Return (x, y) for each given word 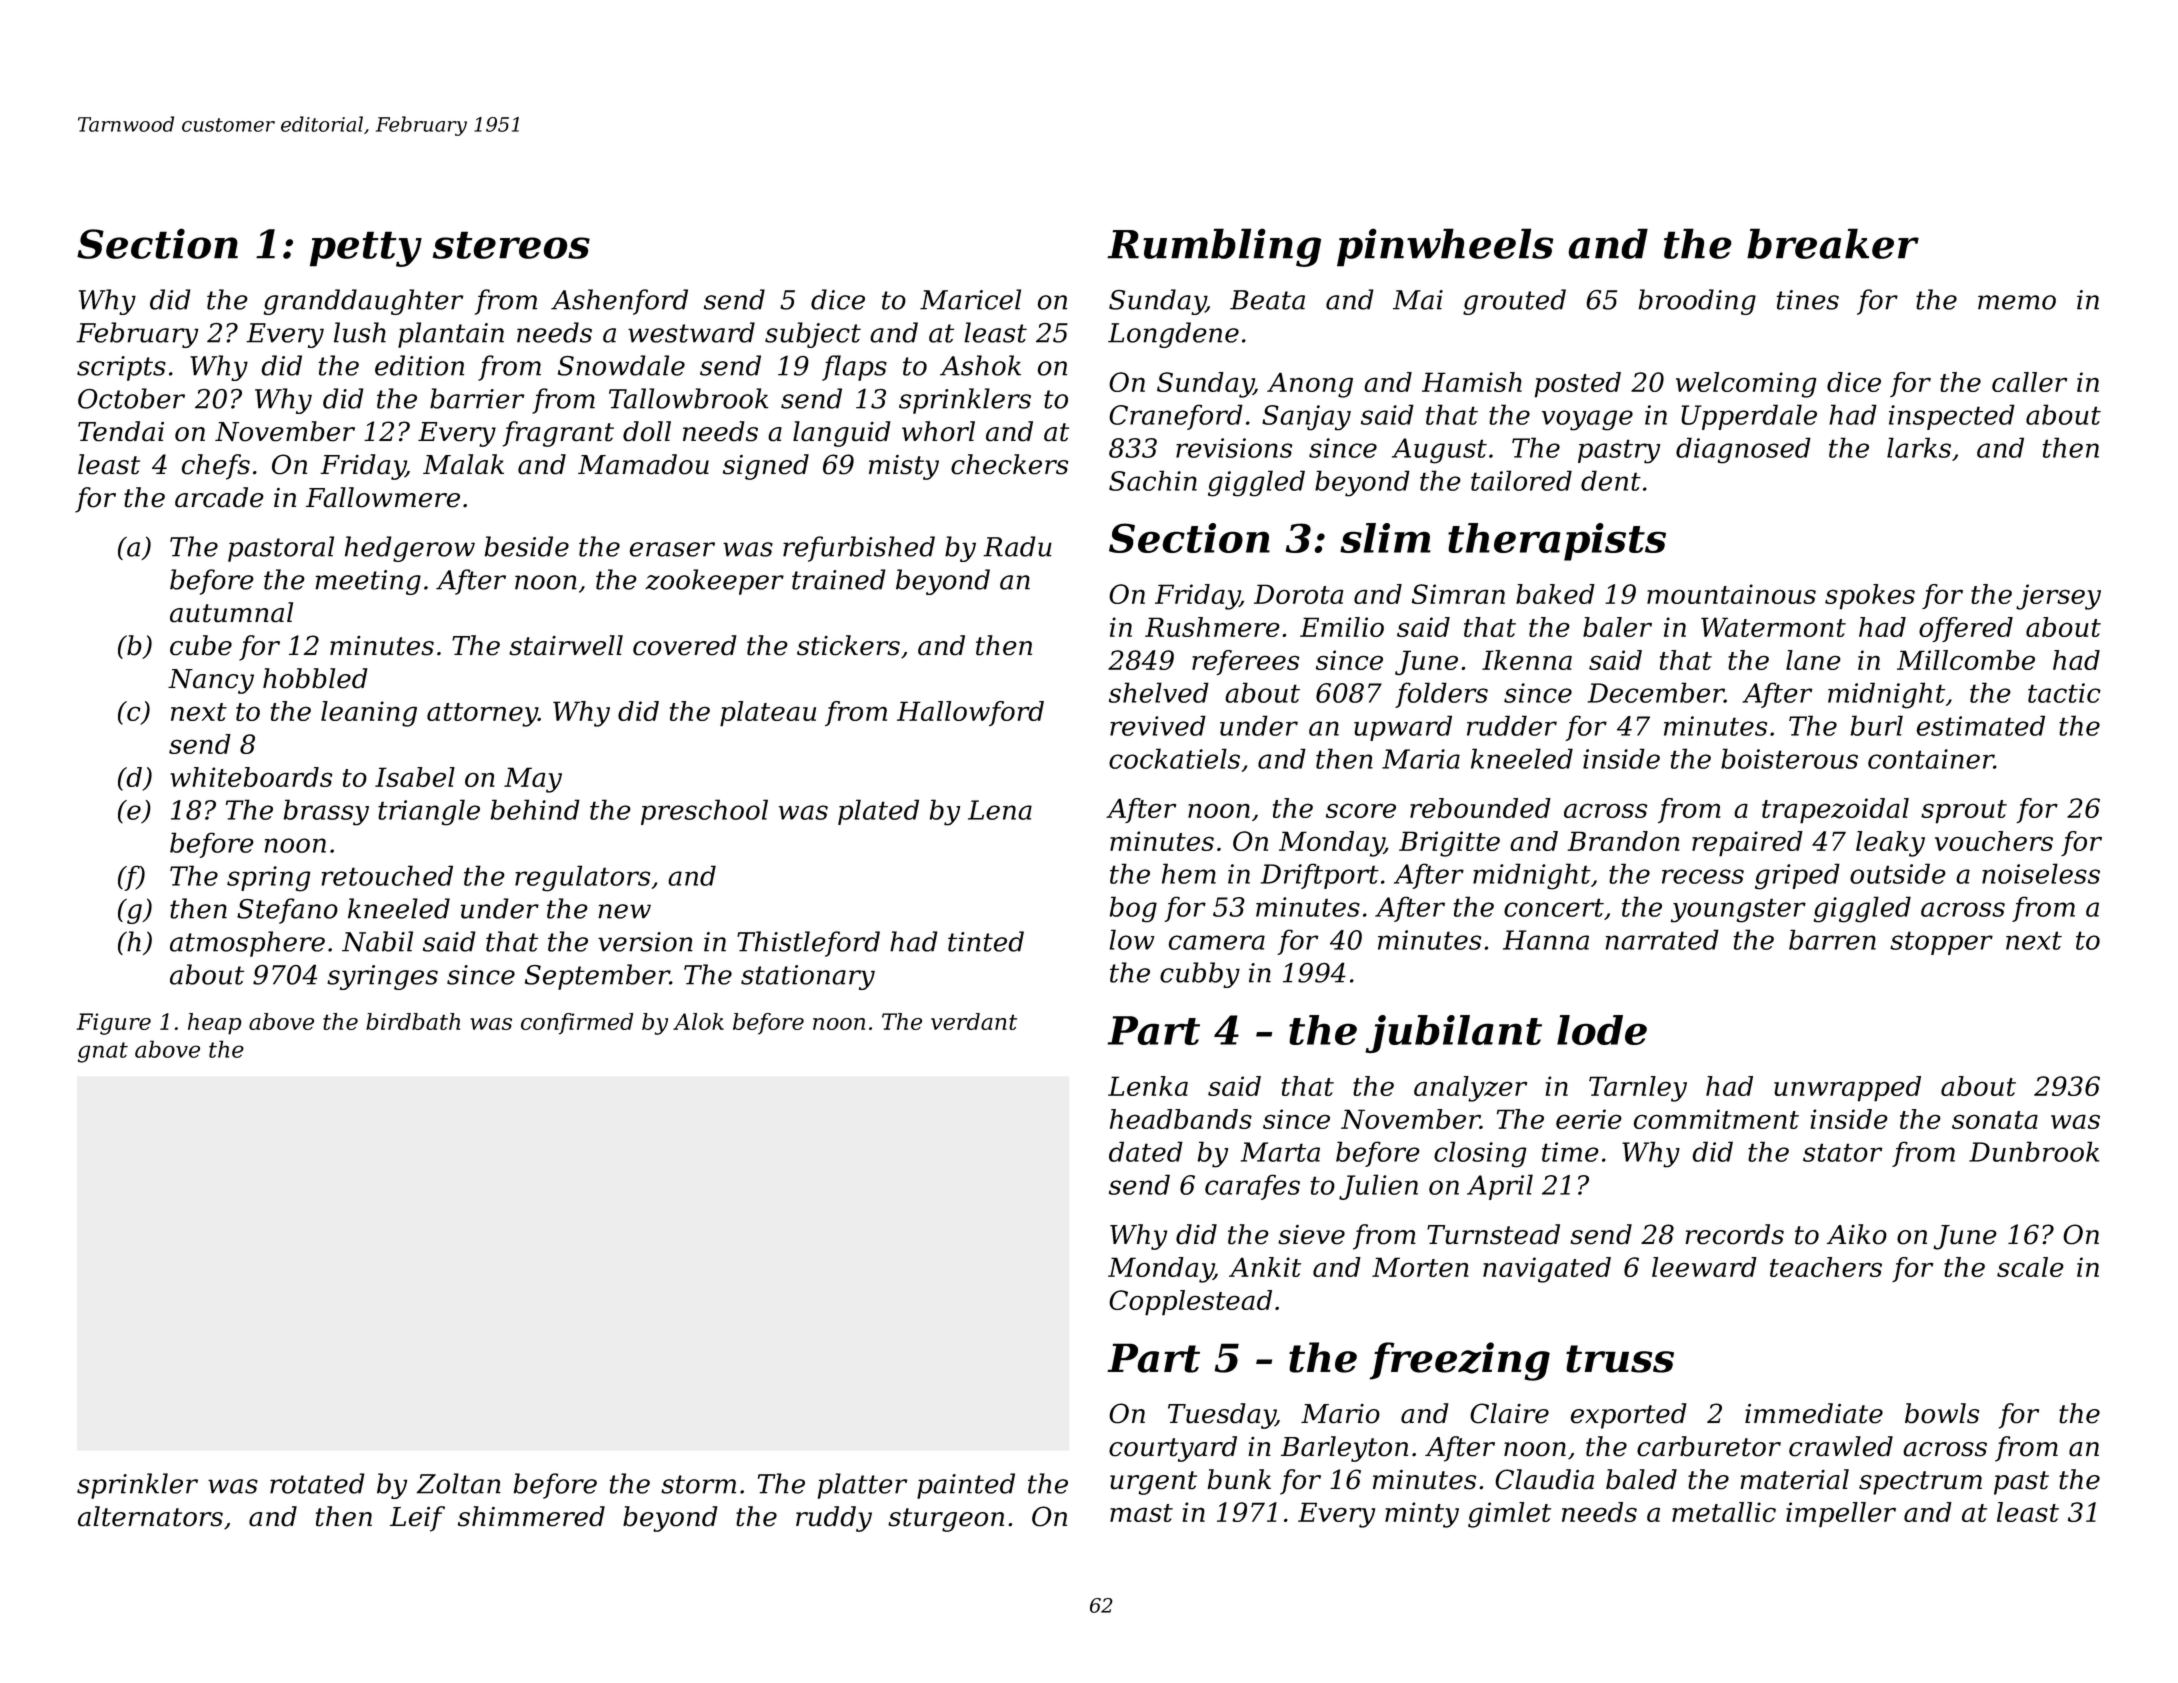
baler (1617, 627)
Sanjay (1306, 418)
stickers (848, 645)
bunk (1239, 1479)
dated (1146, 1151)
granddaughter (363, 302)
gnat (103, 1052)
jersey (2058, 597)
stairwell (566, 645)
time (1570, 1152)
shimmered (531, 1516)
